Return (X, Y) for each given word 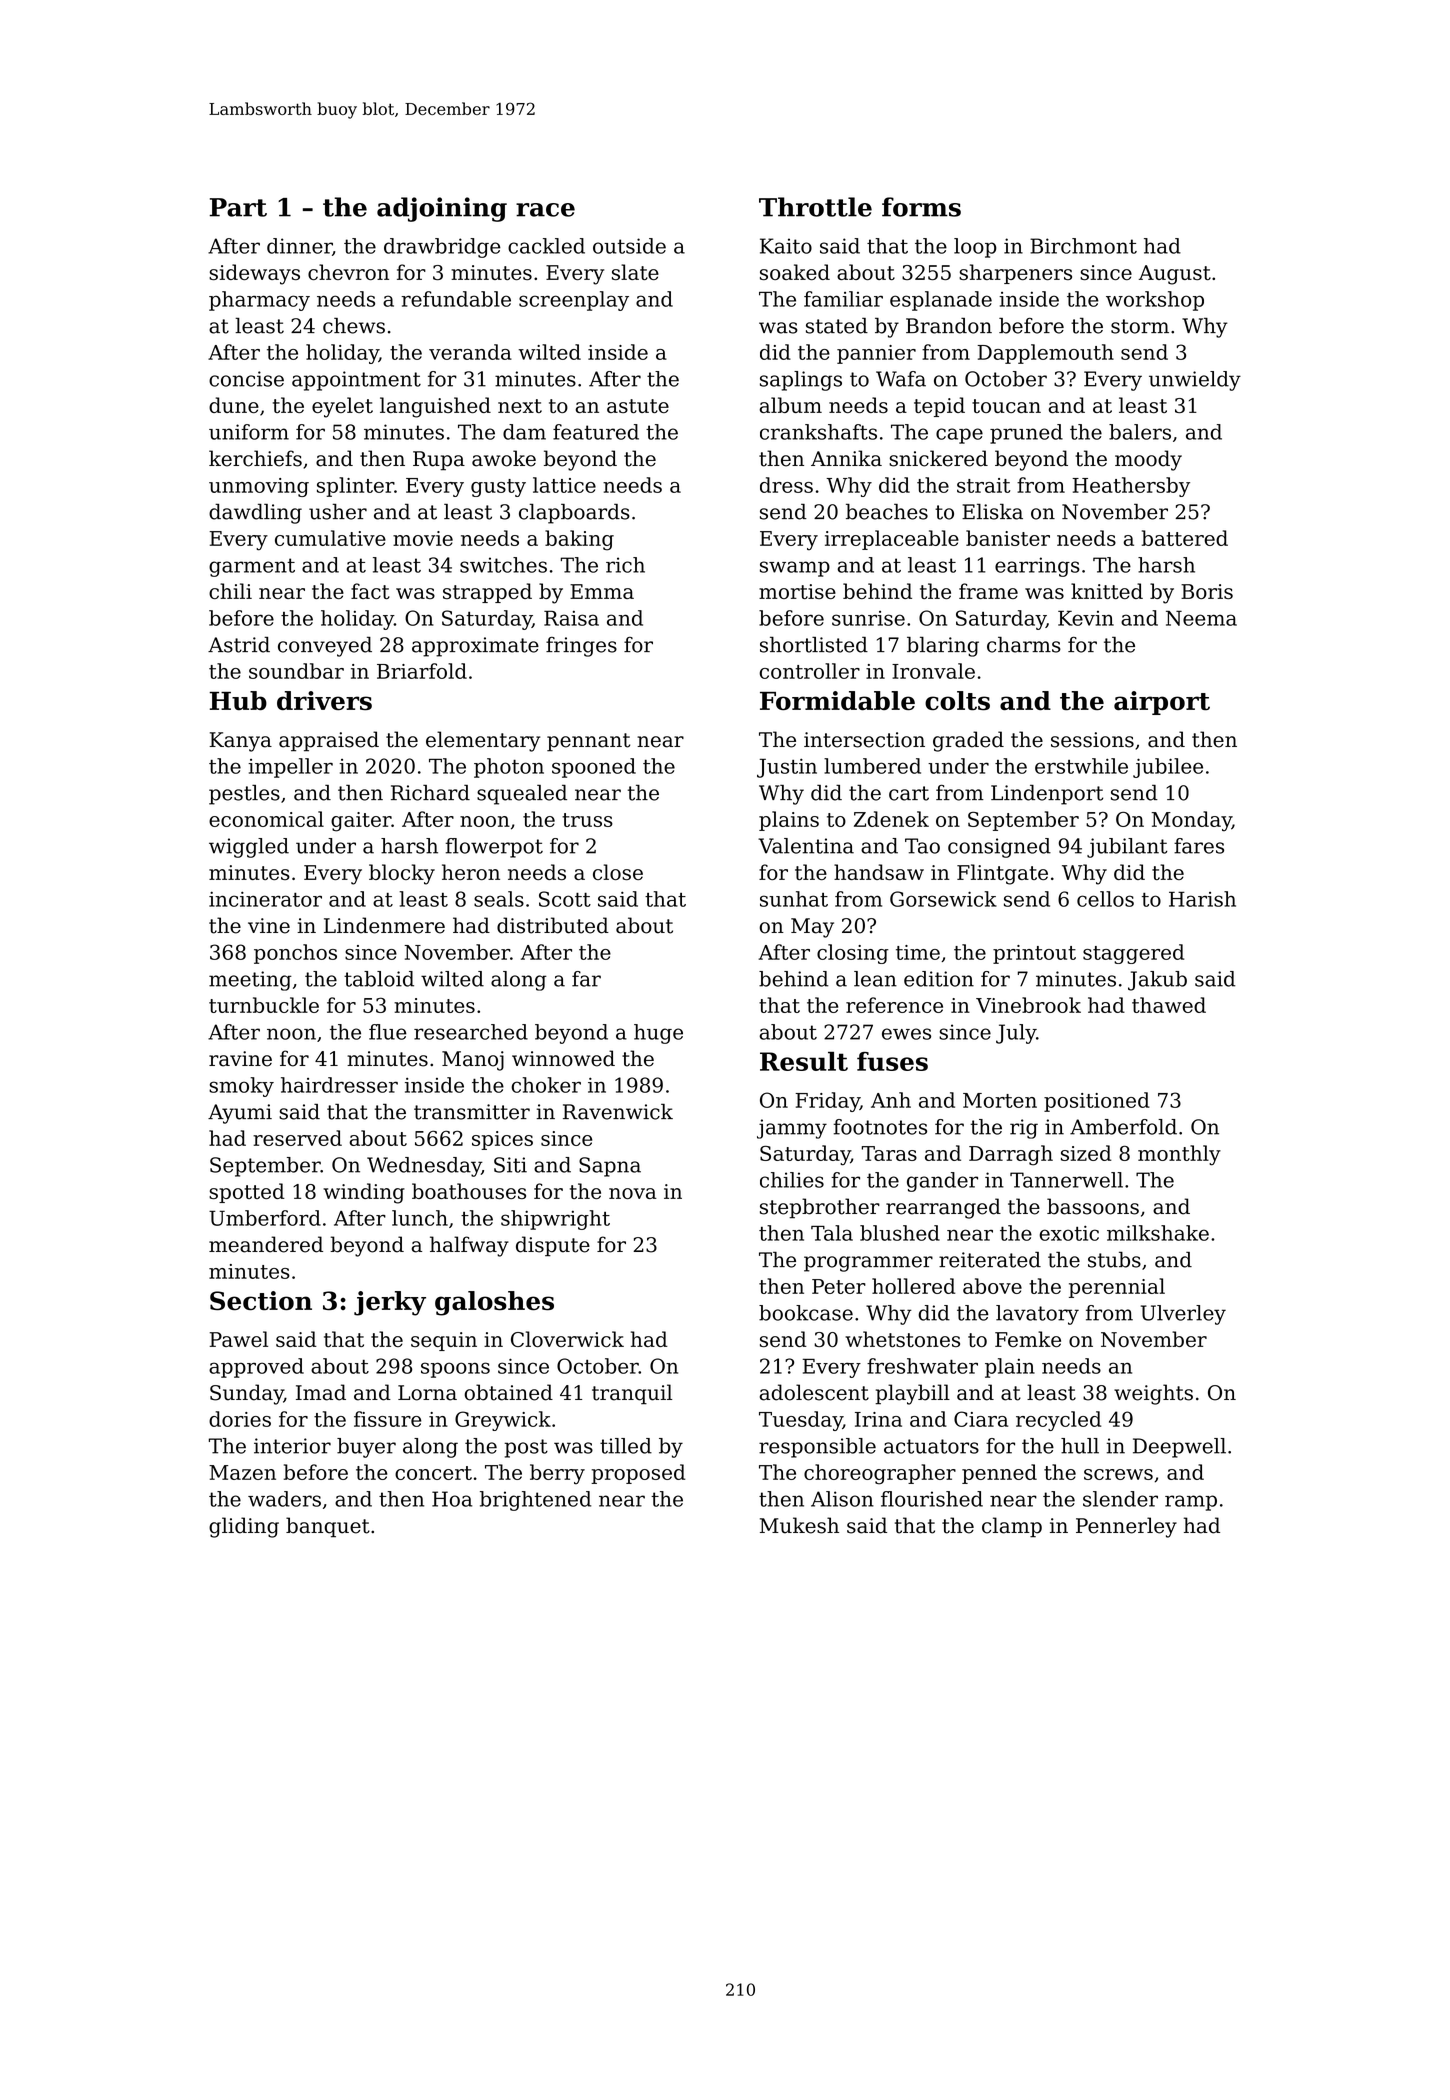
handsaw (879, 872)
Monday (1192, 821)
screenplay (574, 301)
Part (238, 207)
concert (433, 1473)
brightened (535, 1501)
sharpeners (1015, 274)
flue (388, 1032)
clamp (1012, 1527)
